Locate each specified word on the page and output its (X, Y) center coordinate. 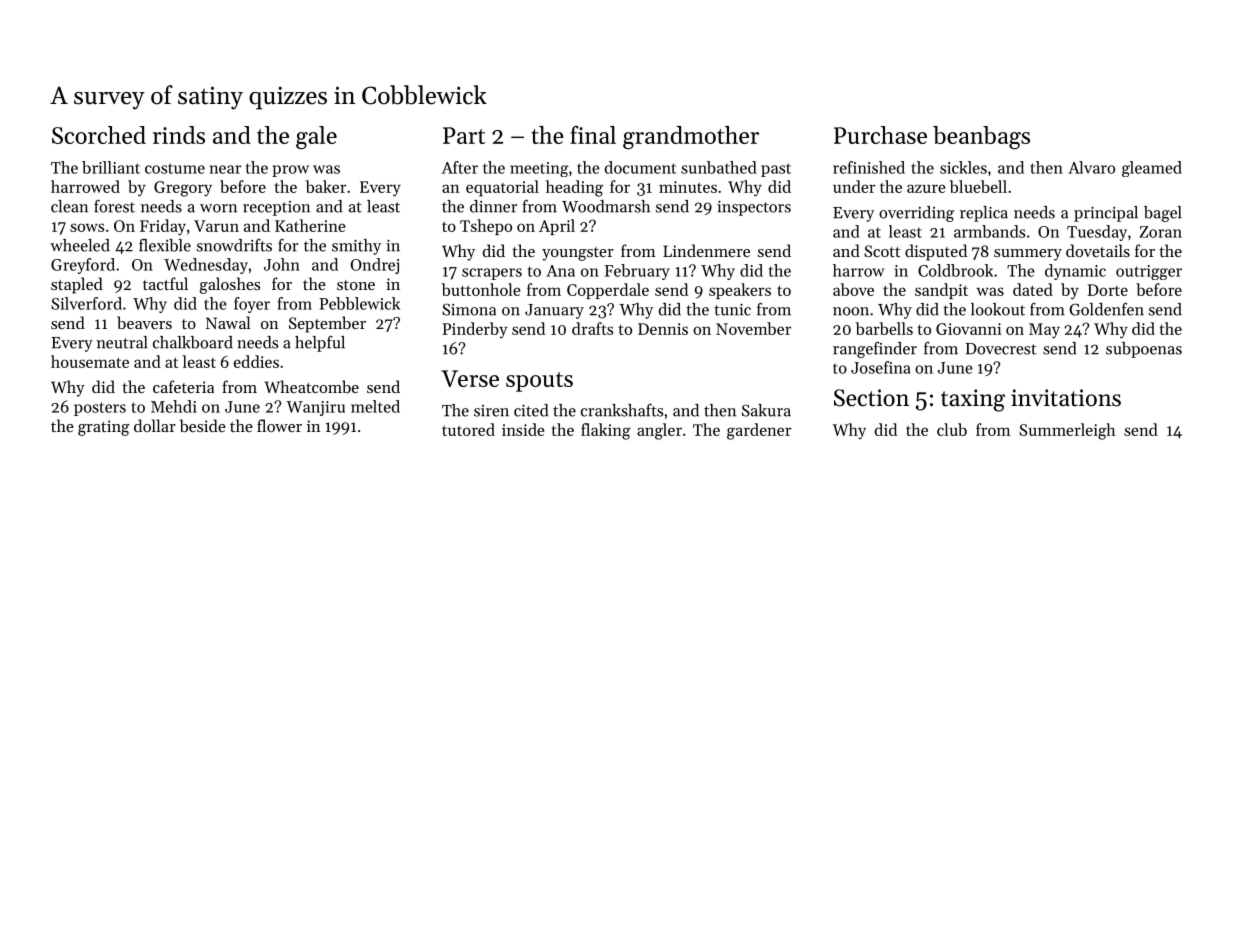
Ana (560, 271)
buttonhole (480, 289)
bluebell (978, 186)
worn (218, 208)
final (593, 134)
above (853, 289)
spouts (539, 382)
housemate (90, 361)
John (282, 264)
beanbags (981, 137)
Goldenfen (1106, 309)
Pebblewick (359, 303)
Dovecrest (1000, 349)
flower (279, 425)
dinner (493, 206)
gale (316, 137)
